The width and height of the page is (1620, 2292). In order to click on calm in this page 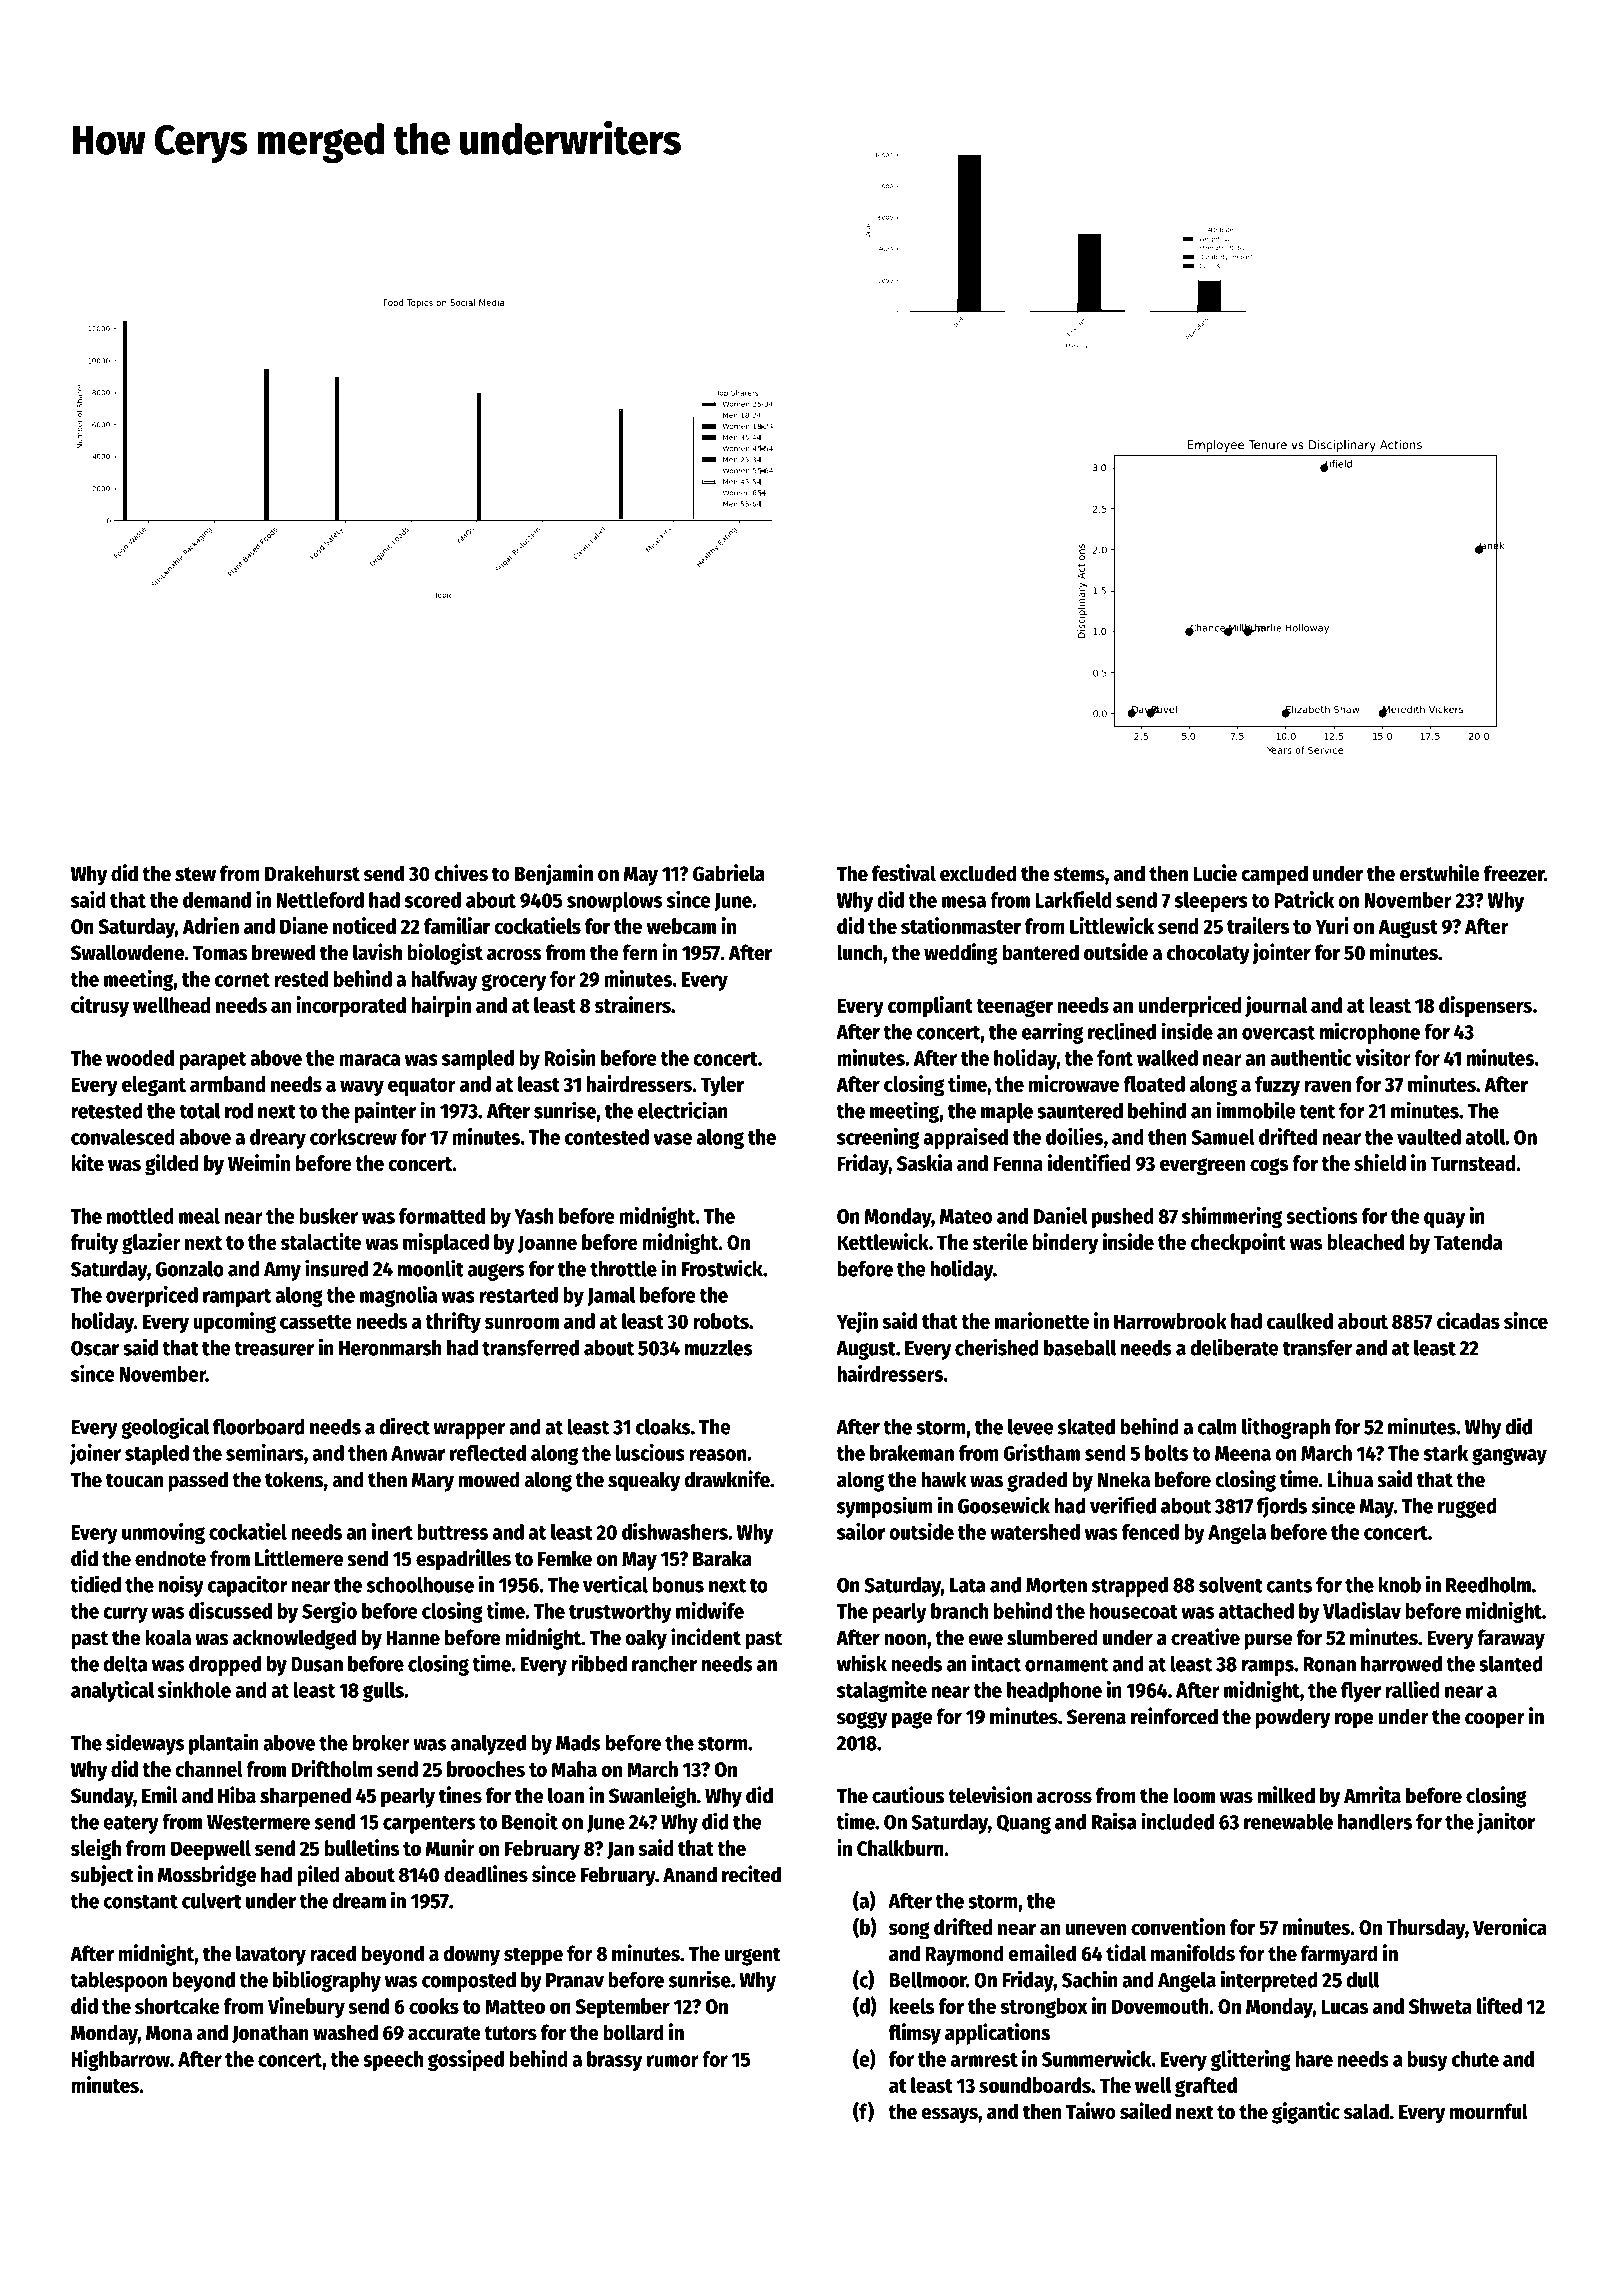, I will do `click(1217, 1427)`.
